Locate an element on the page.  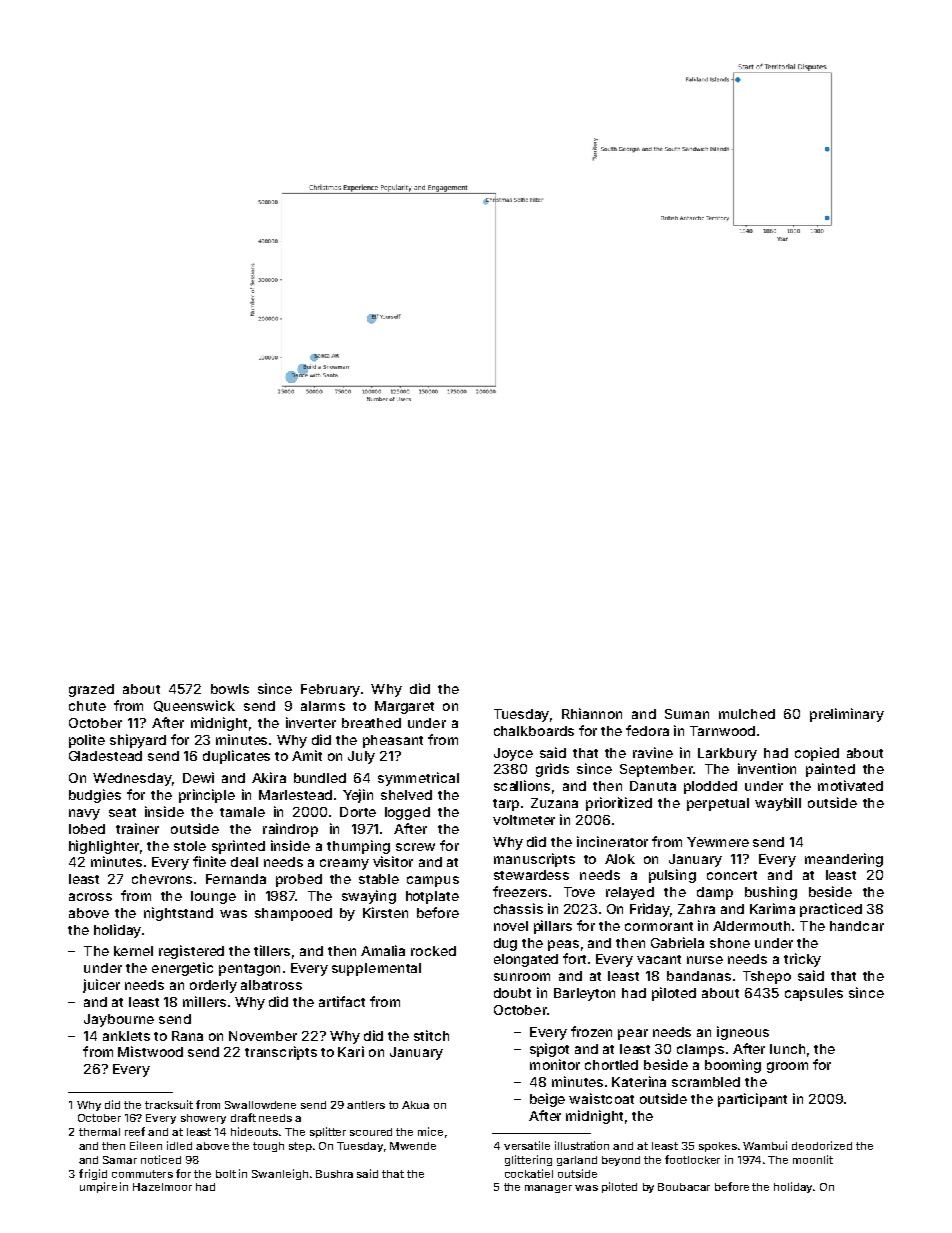
kernel is located at coordinates (133, 951).
